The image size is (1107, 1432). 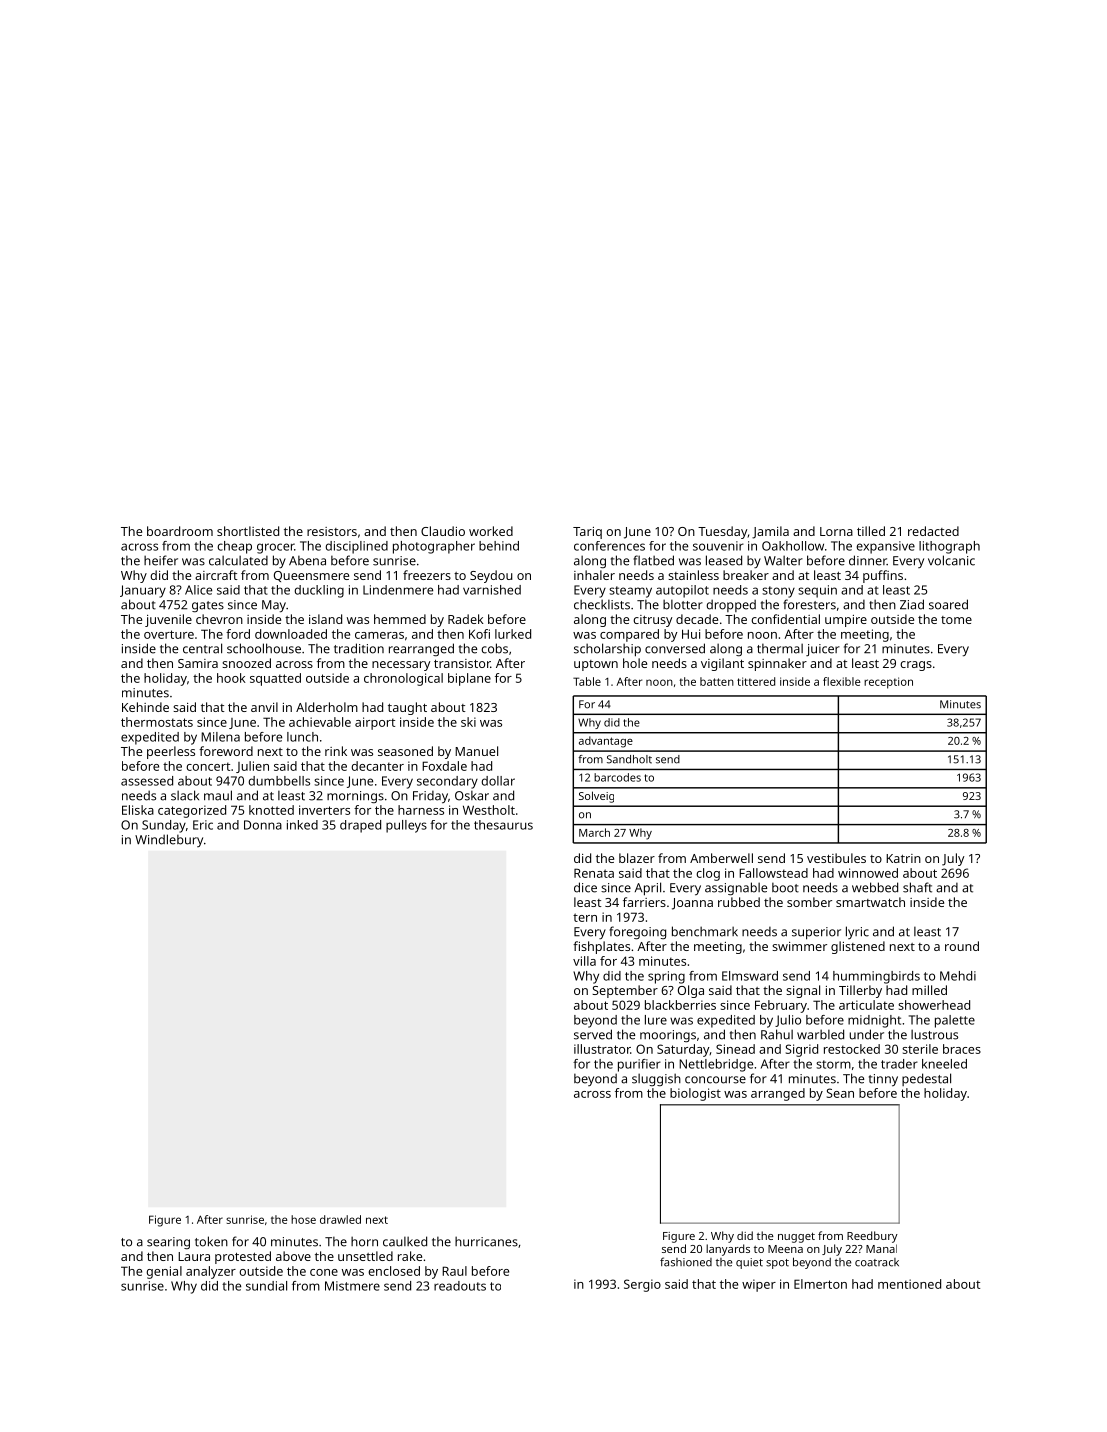 What do you see at coordinates (164, 1272) in the screenshot?
I see `genial` at bounding box center [164, 1272].
